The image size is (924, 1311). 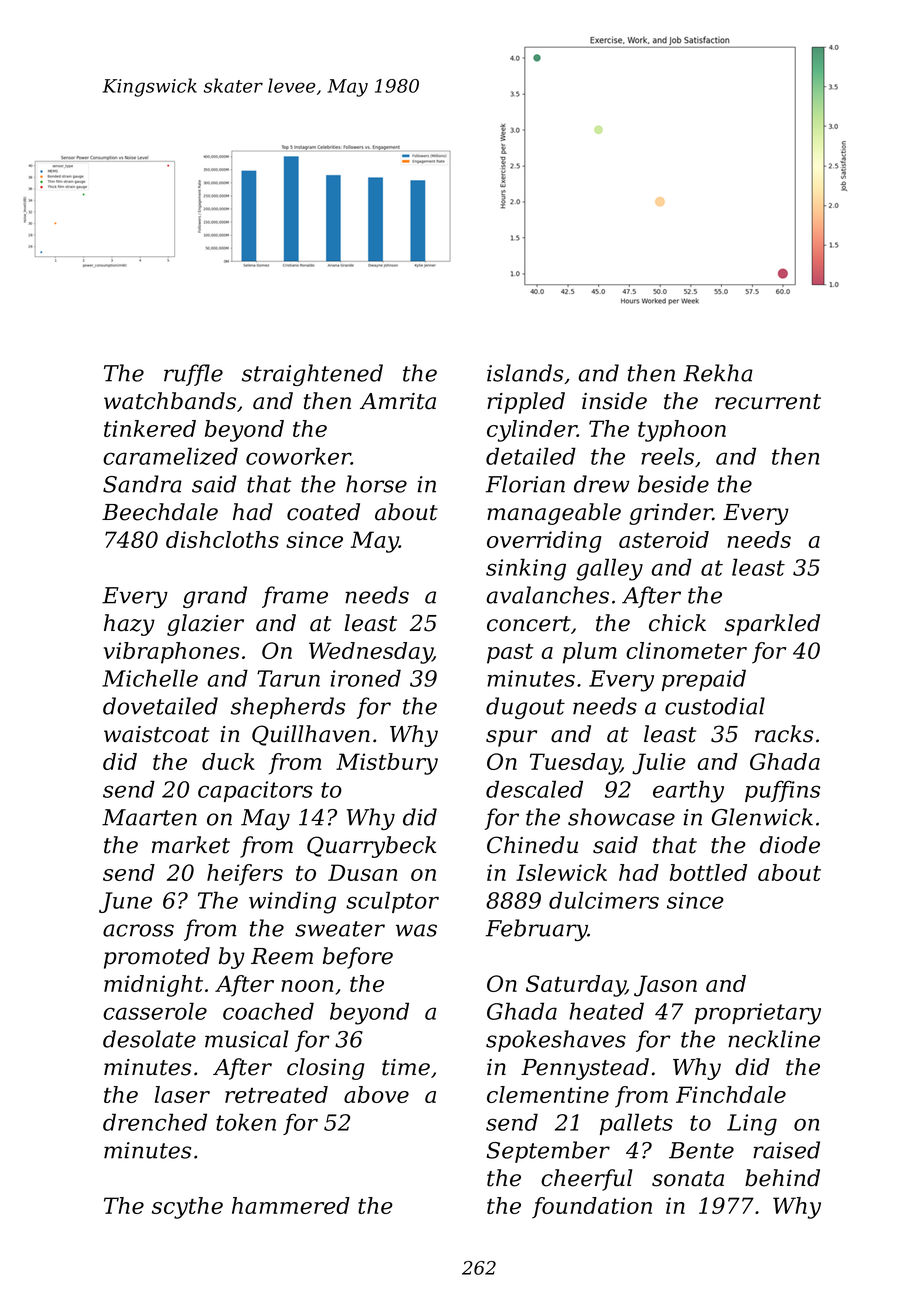 What do you see at coordinates (592, 1208) in the screenshot?
I see `foundation` at bounding box center [592, 1208].
